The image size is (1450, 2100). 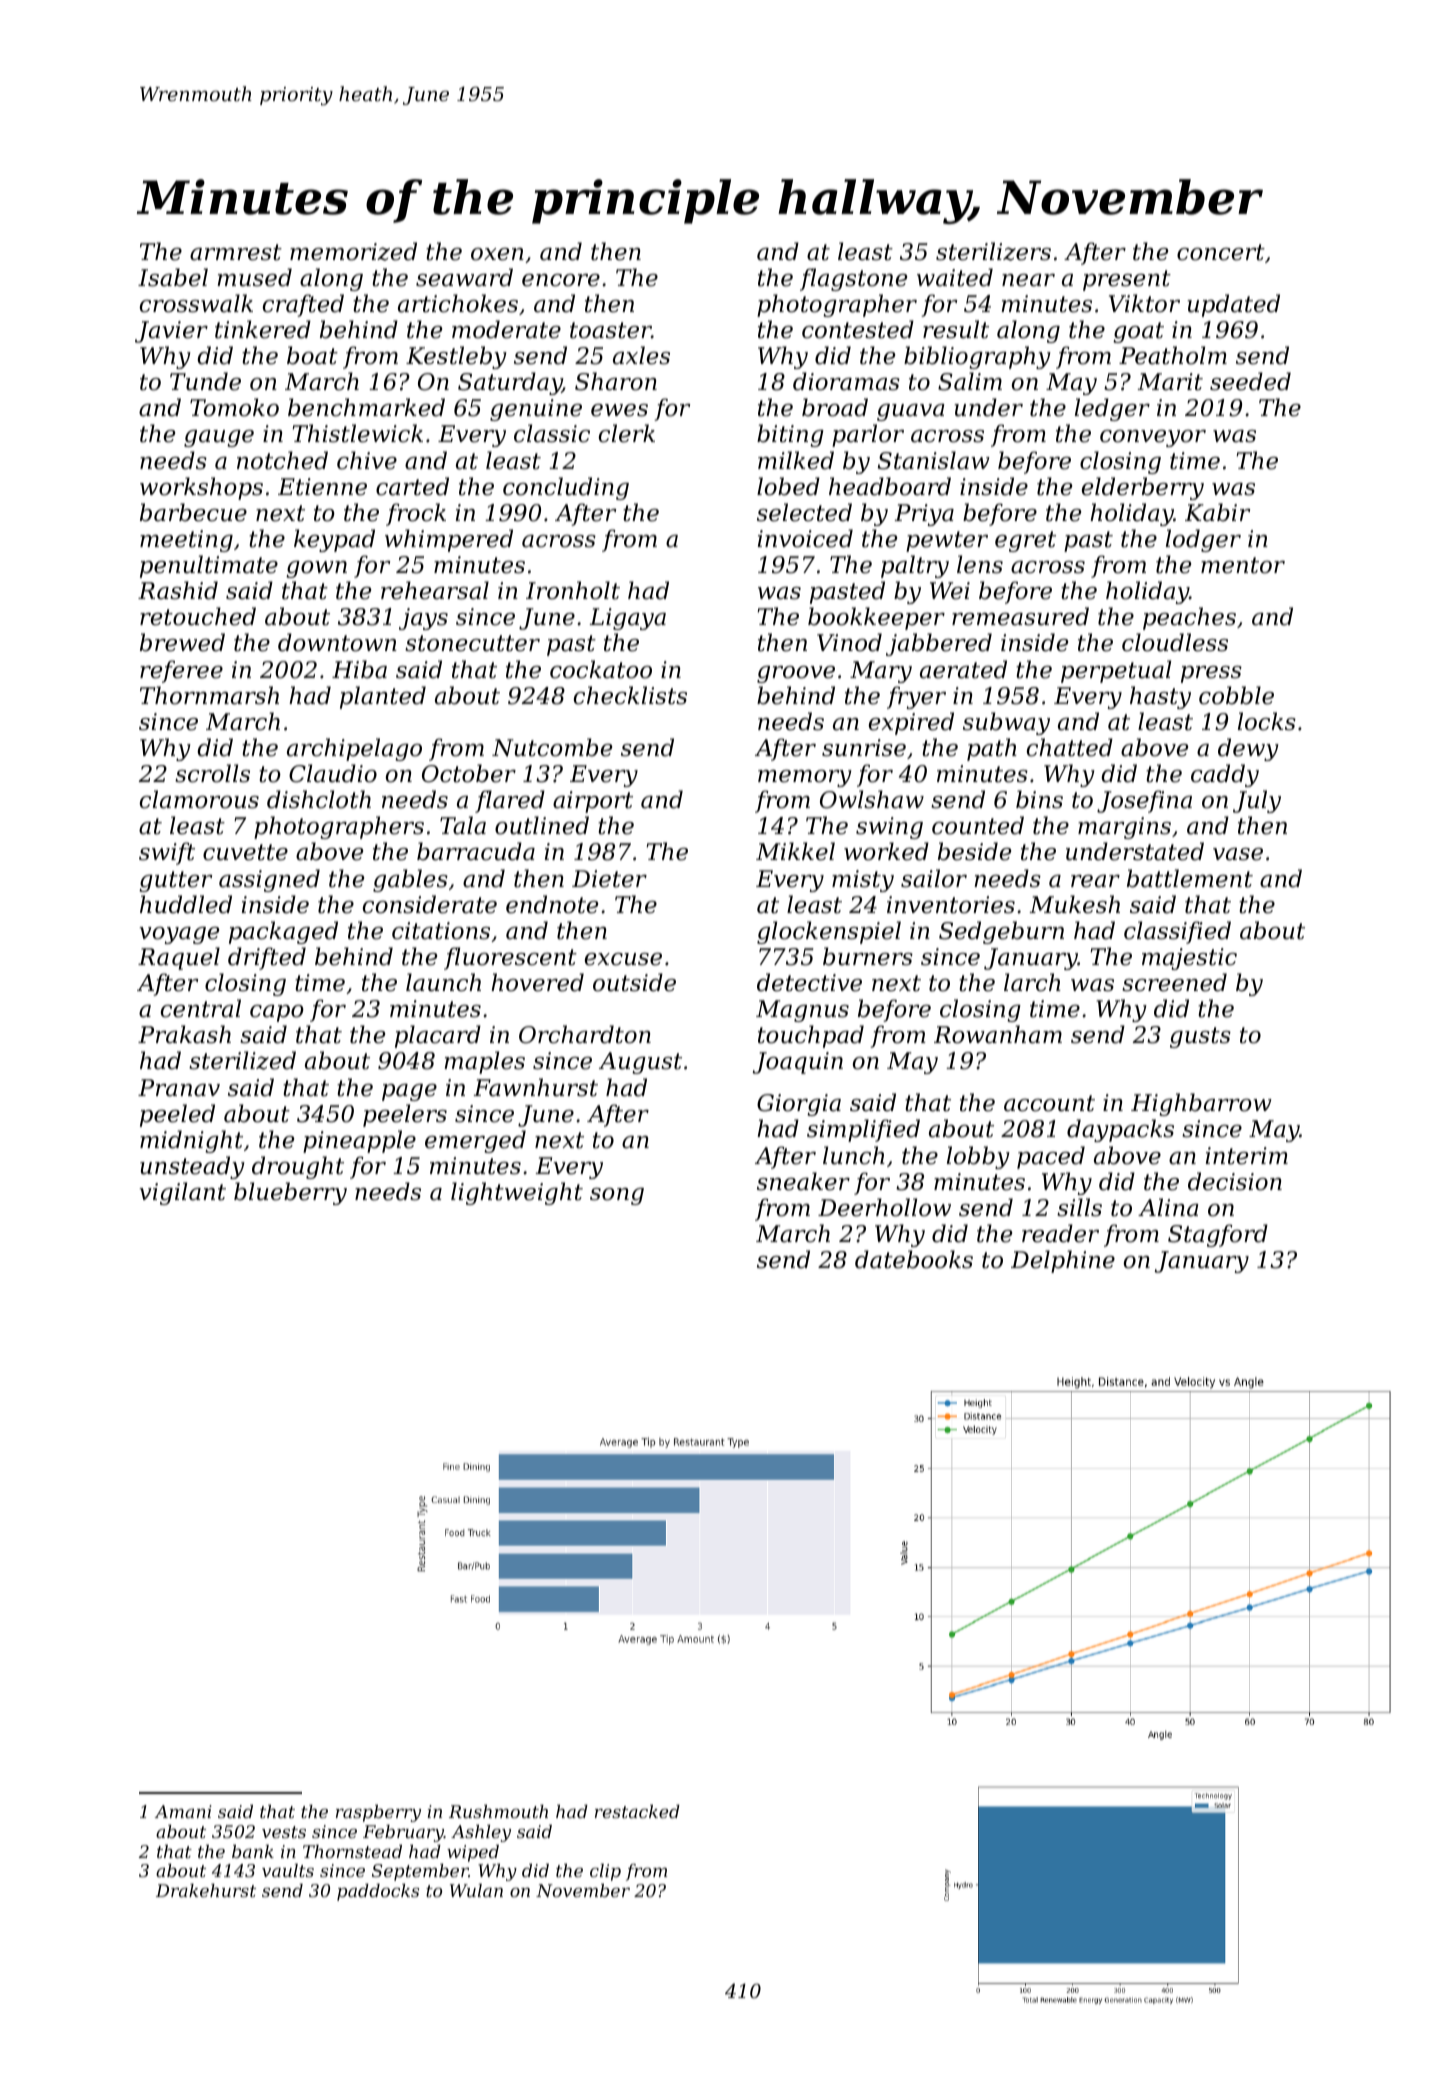 What do you see at coordinates (253, 1851) in the document?
I see `bank` at bounding box center [253, 1851].
